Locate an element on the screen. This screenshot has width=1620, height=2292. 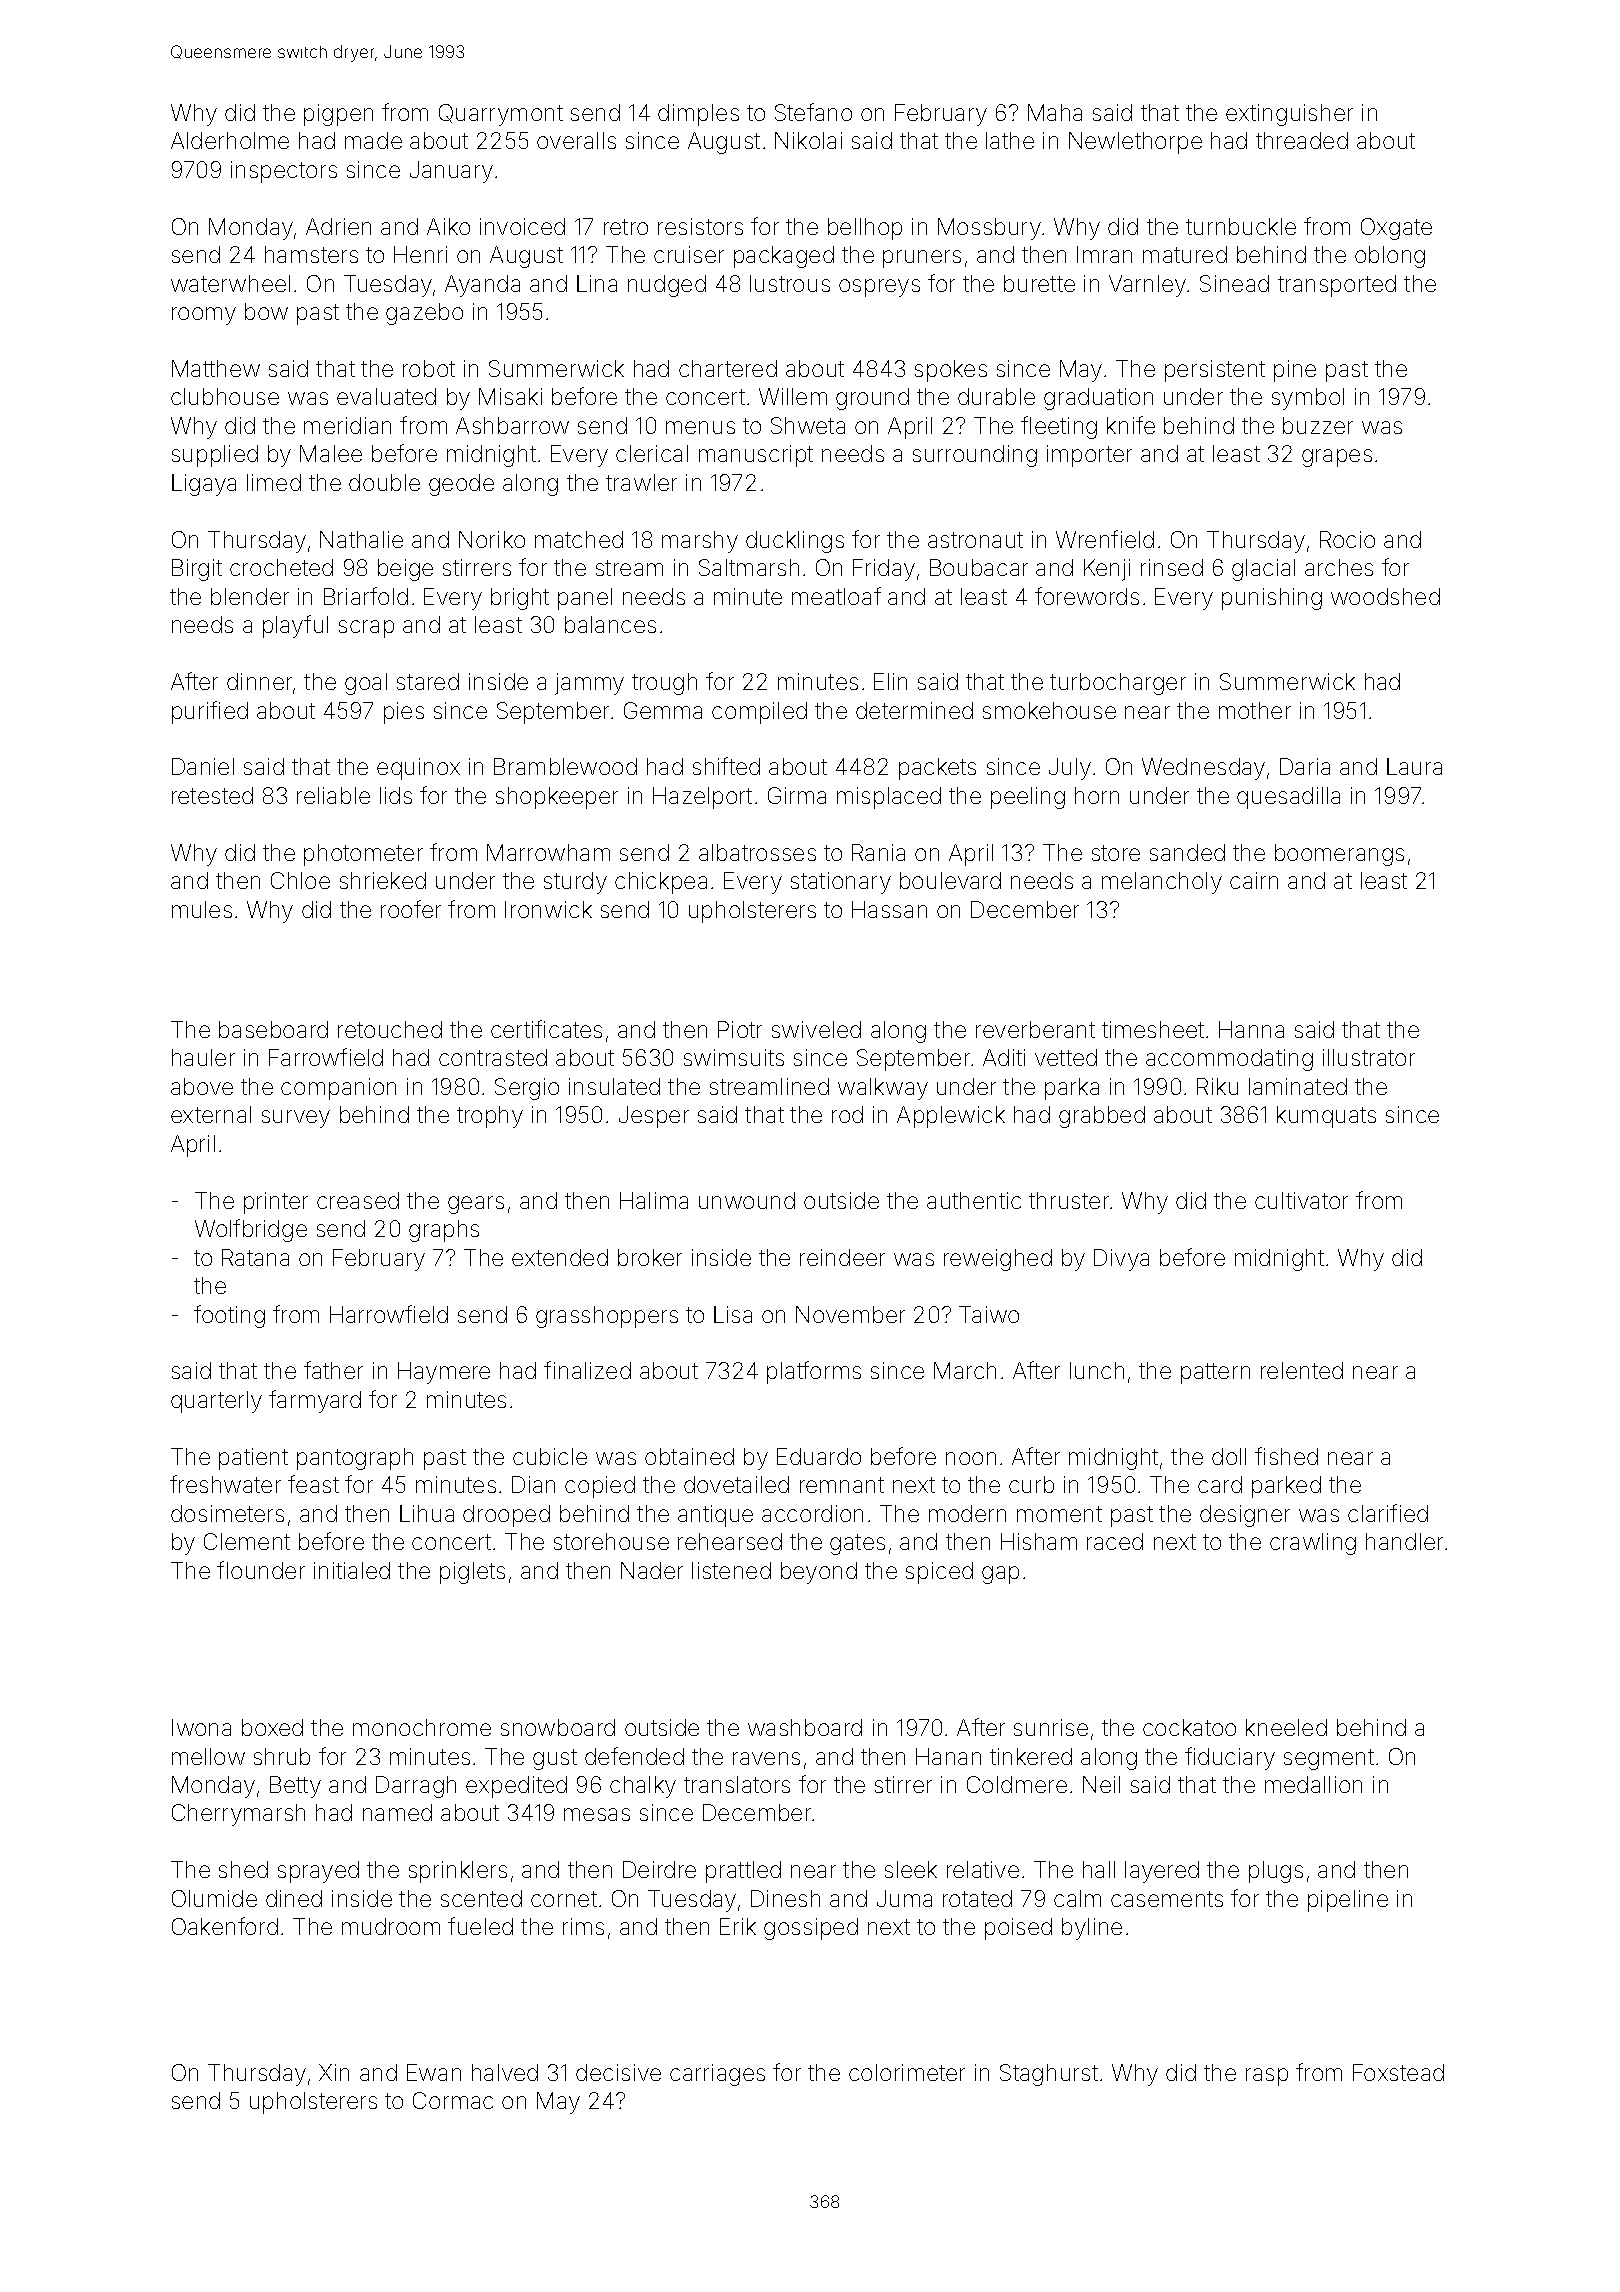
cultivator is located at coordinates (1301, 1200).
